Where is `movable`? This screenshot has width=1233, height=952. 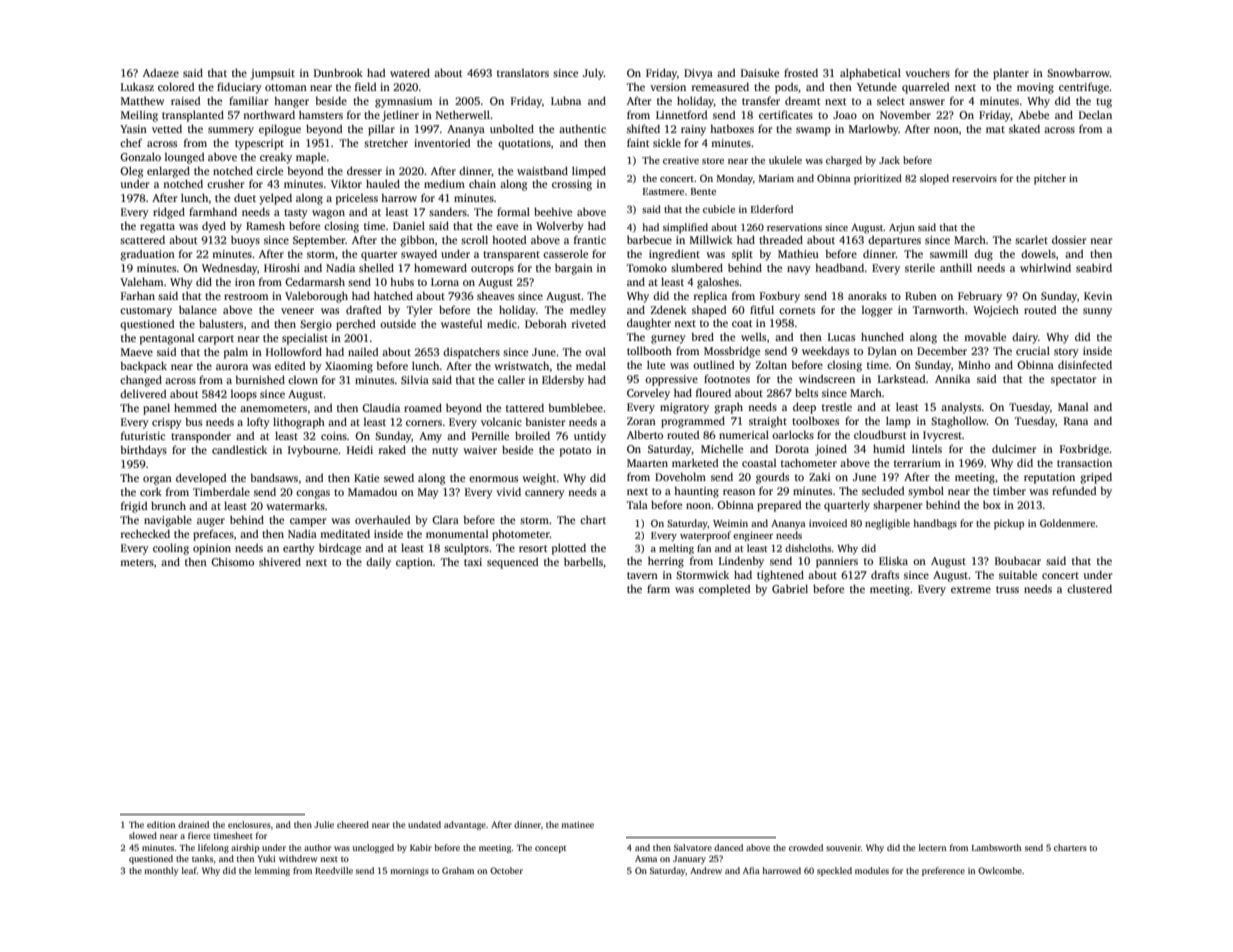 movable is located at coordinates (985, 336).
